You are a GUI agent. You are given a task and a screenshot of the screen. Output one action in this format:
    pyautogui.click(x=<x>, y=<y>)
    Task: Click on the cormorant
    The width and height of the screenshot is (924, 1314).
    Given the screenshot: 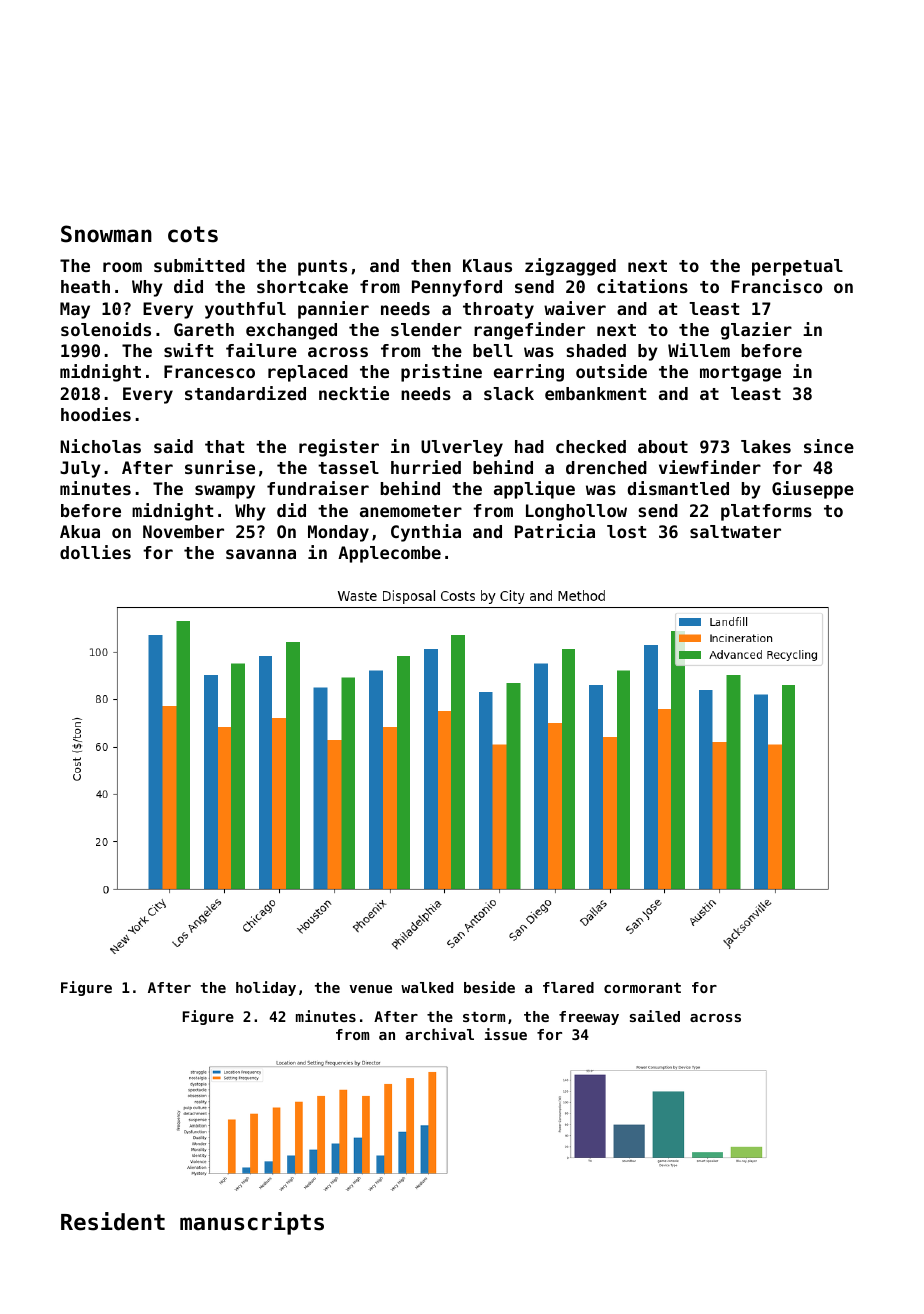 What is the action you would take?
    pyautogui.click(x=642, y=988)
